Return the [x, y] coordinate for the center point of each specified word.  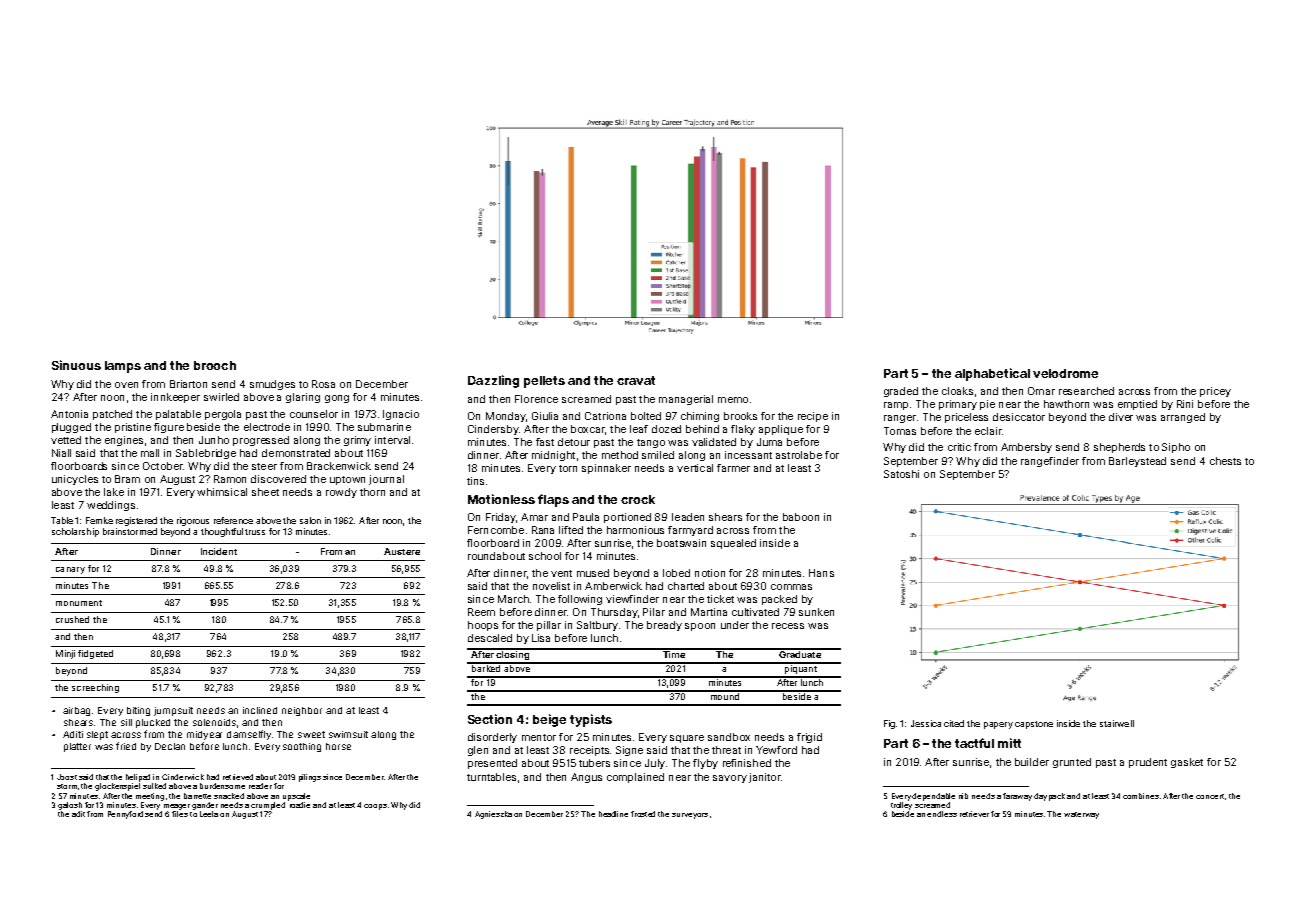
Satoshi [901, 474]
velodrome [1065, 373]
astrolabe [799, 455]
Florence [536, 399]
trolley [901, 806]
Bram [127, 479]
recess [788, 626]
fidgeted [95, 654]
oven [126, 385]
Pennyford [125, 815]
